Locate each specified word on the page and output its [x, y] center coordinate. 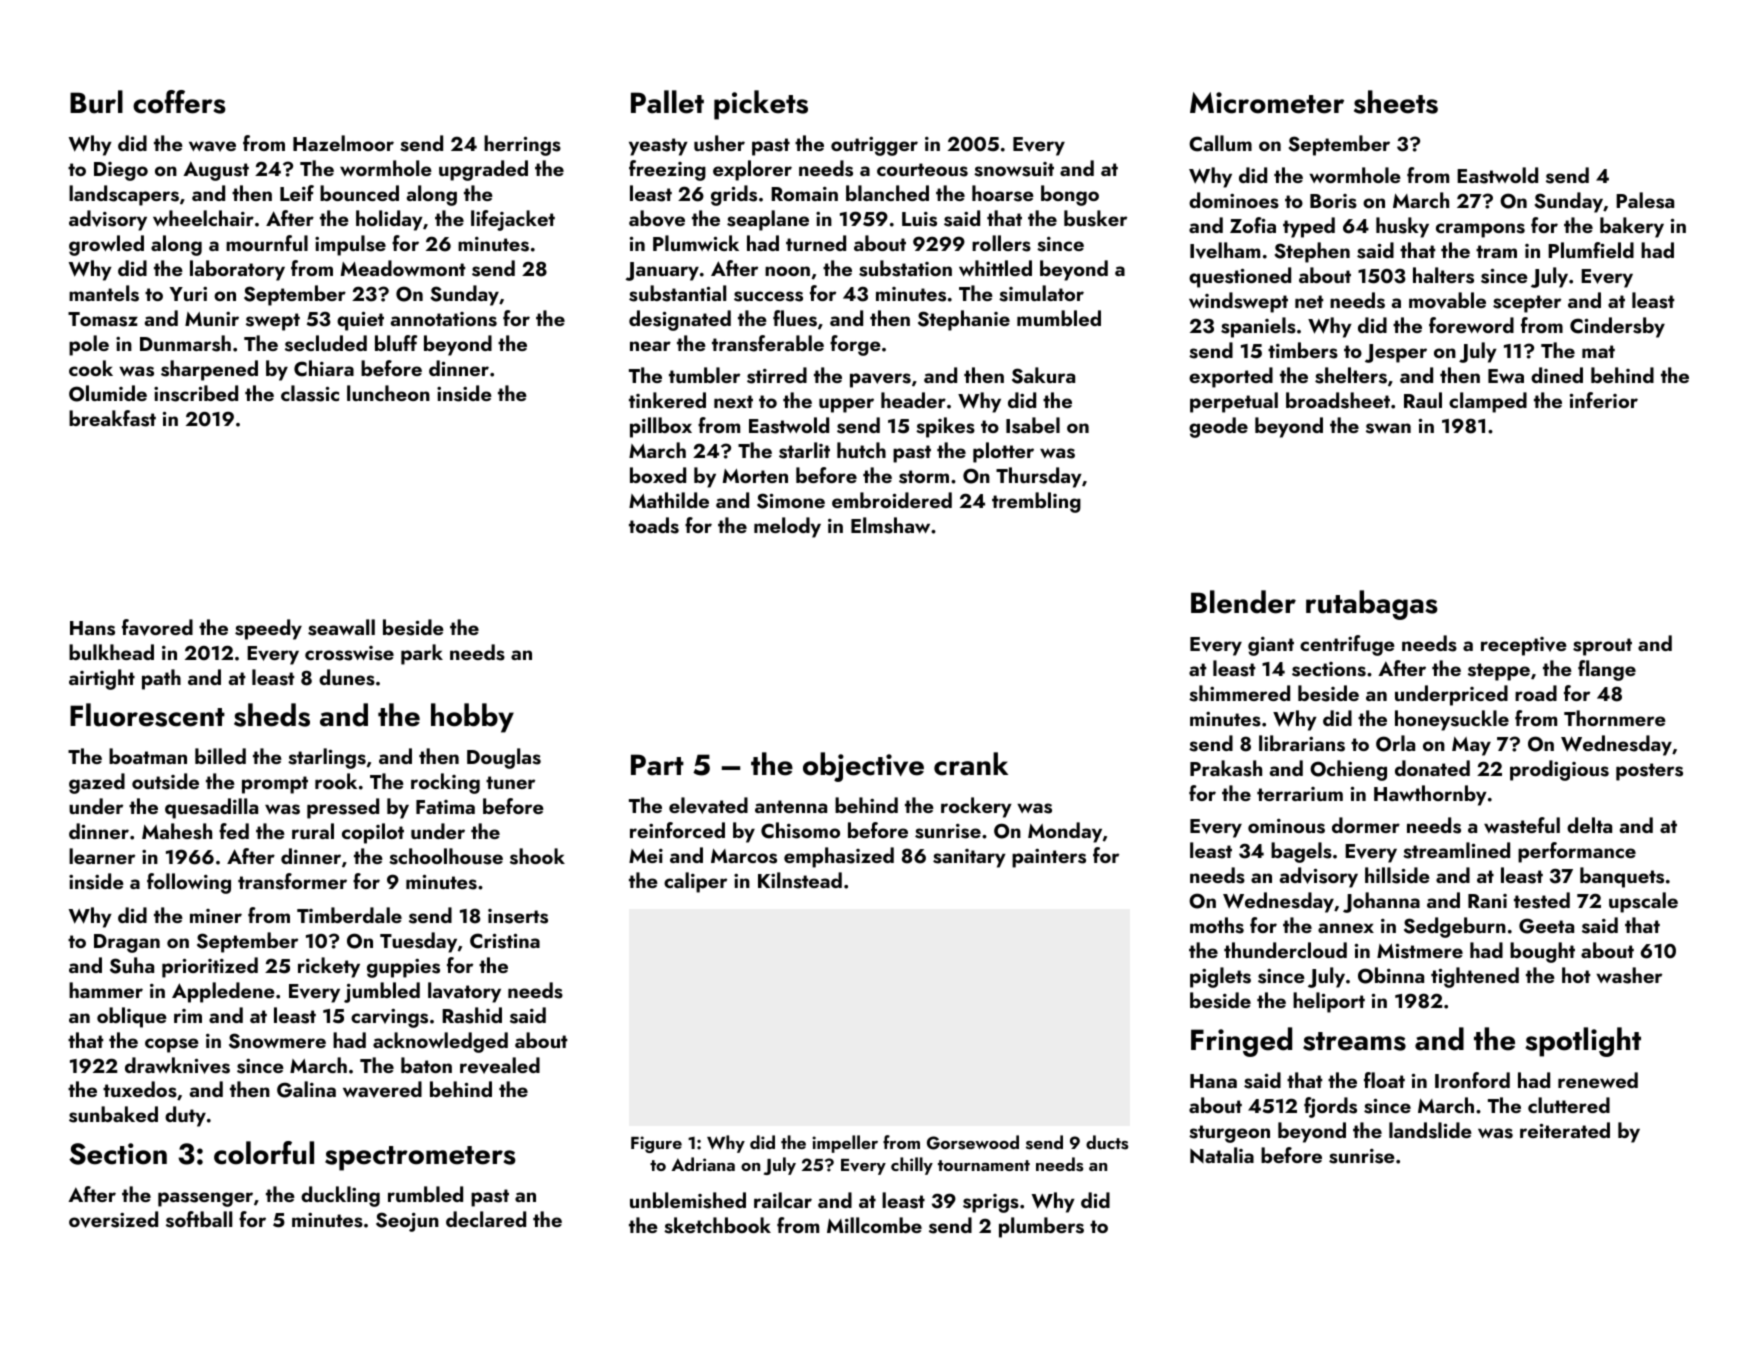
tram [1496, 251]
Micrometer [1267, 103]
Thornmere [1615, 718]
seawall [341, 627]
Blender [1243, 602]
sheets [1396, 102]
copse [172, 1045]
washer [1629, 975]
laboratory [237, 270]
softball [199, 1219]
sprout [1602, 647]
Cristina [505, 941]
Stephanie [964, 320]
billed [220, 756]
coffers [179, 102]
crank [971, 764]
